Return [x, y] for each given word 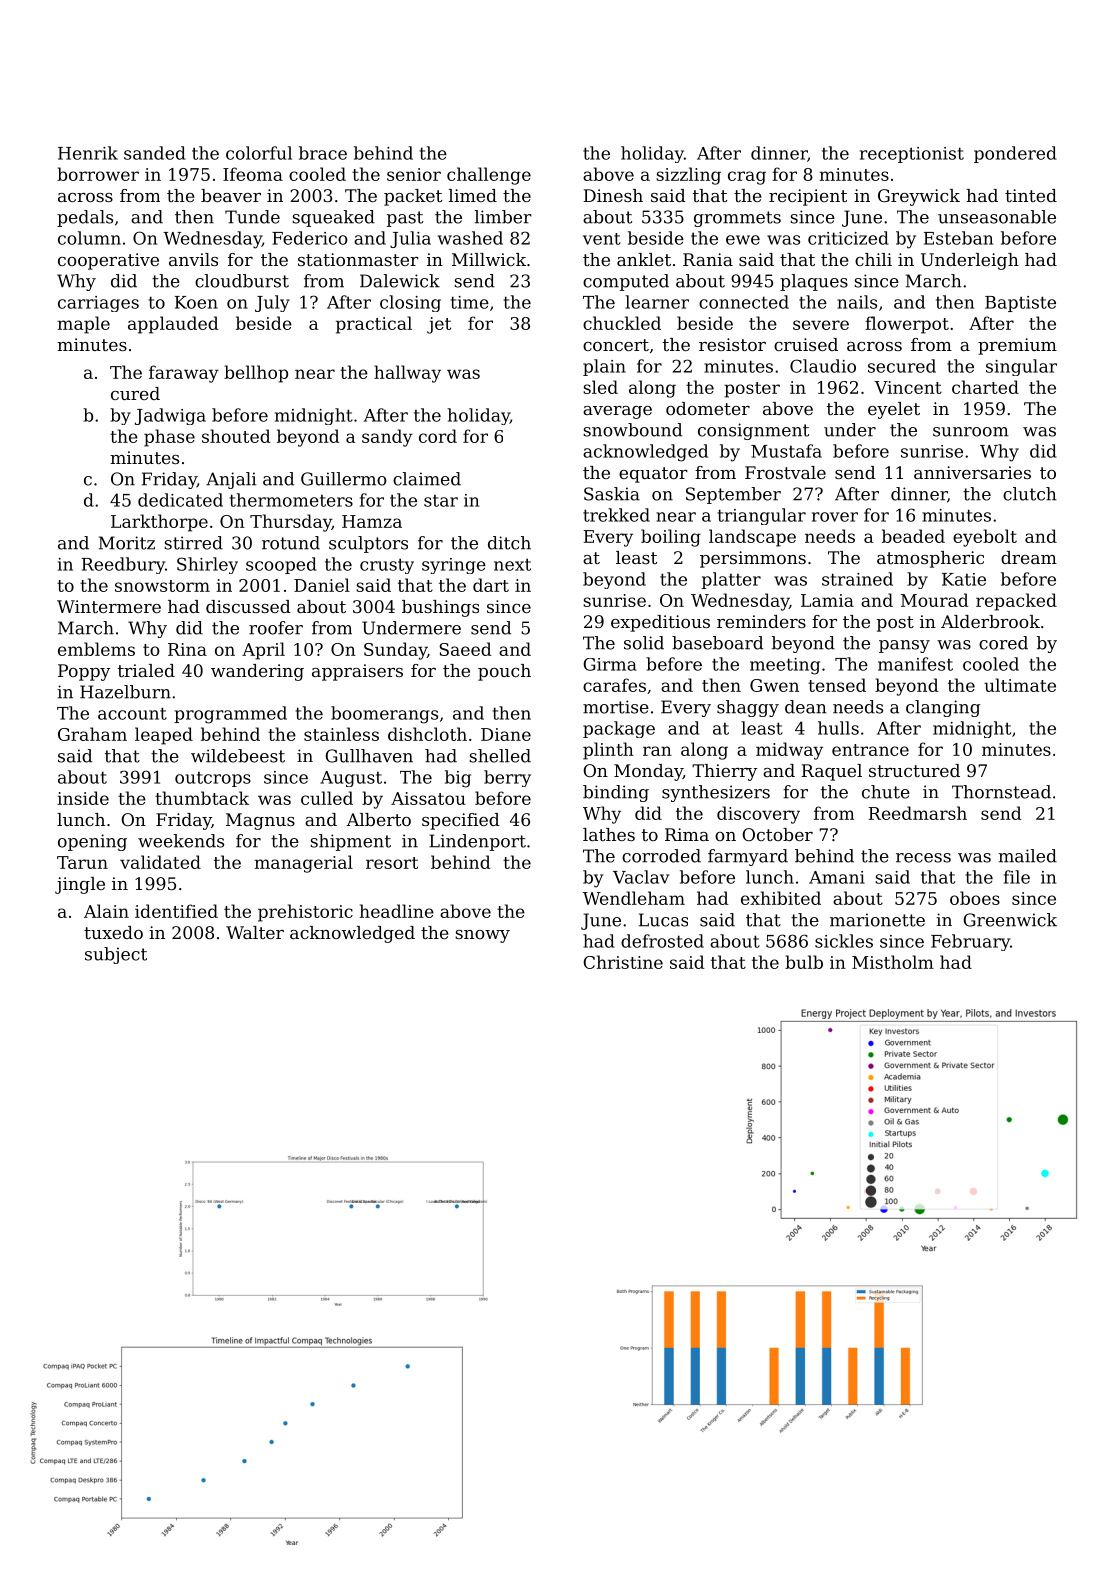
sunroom [971, 432]
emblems [96, 649]
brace [323, 153]
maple [84, 325]
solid [644, 643]
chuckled [622, 323]
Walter [255, 932]
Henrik [88, 153]
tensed [837, 685]
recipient [808, 197]
